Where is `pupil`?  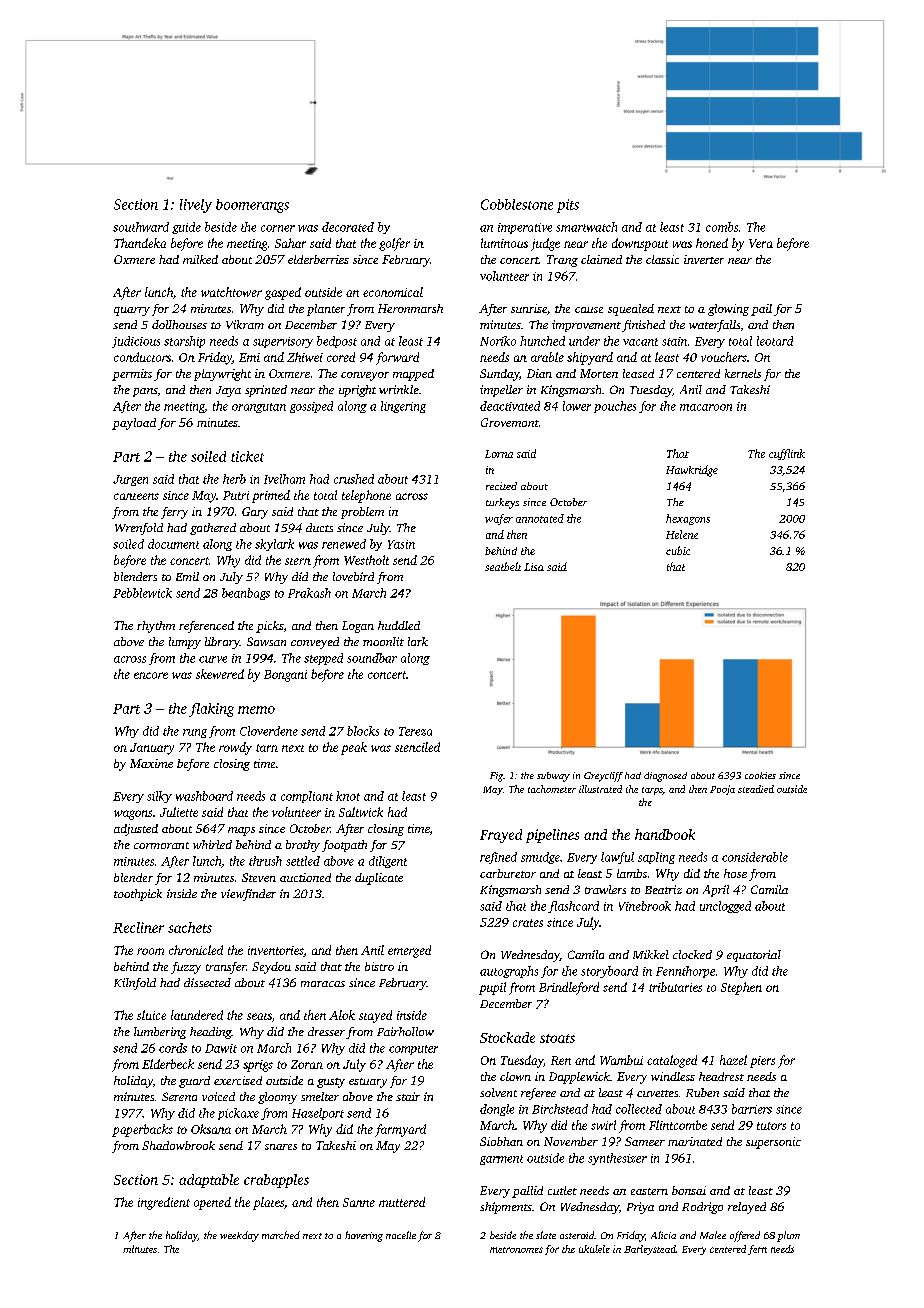 pupil is located at coordinates (492, 988).
